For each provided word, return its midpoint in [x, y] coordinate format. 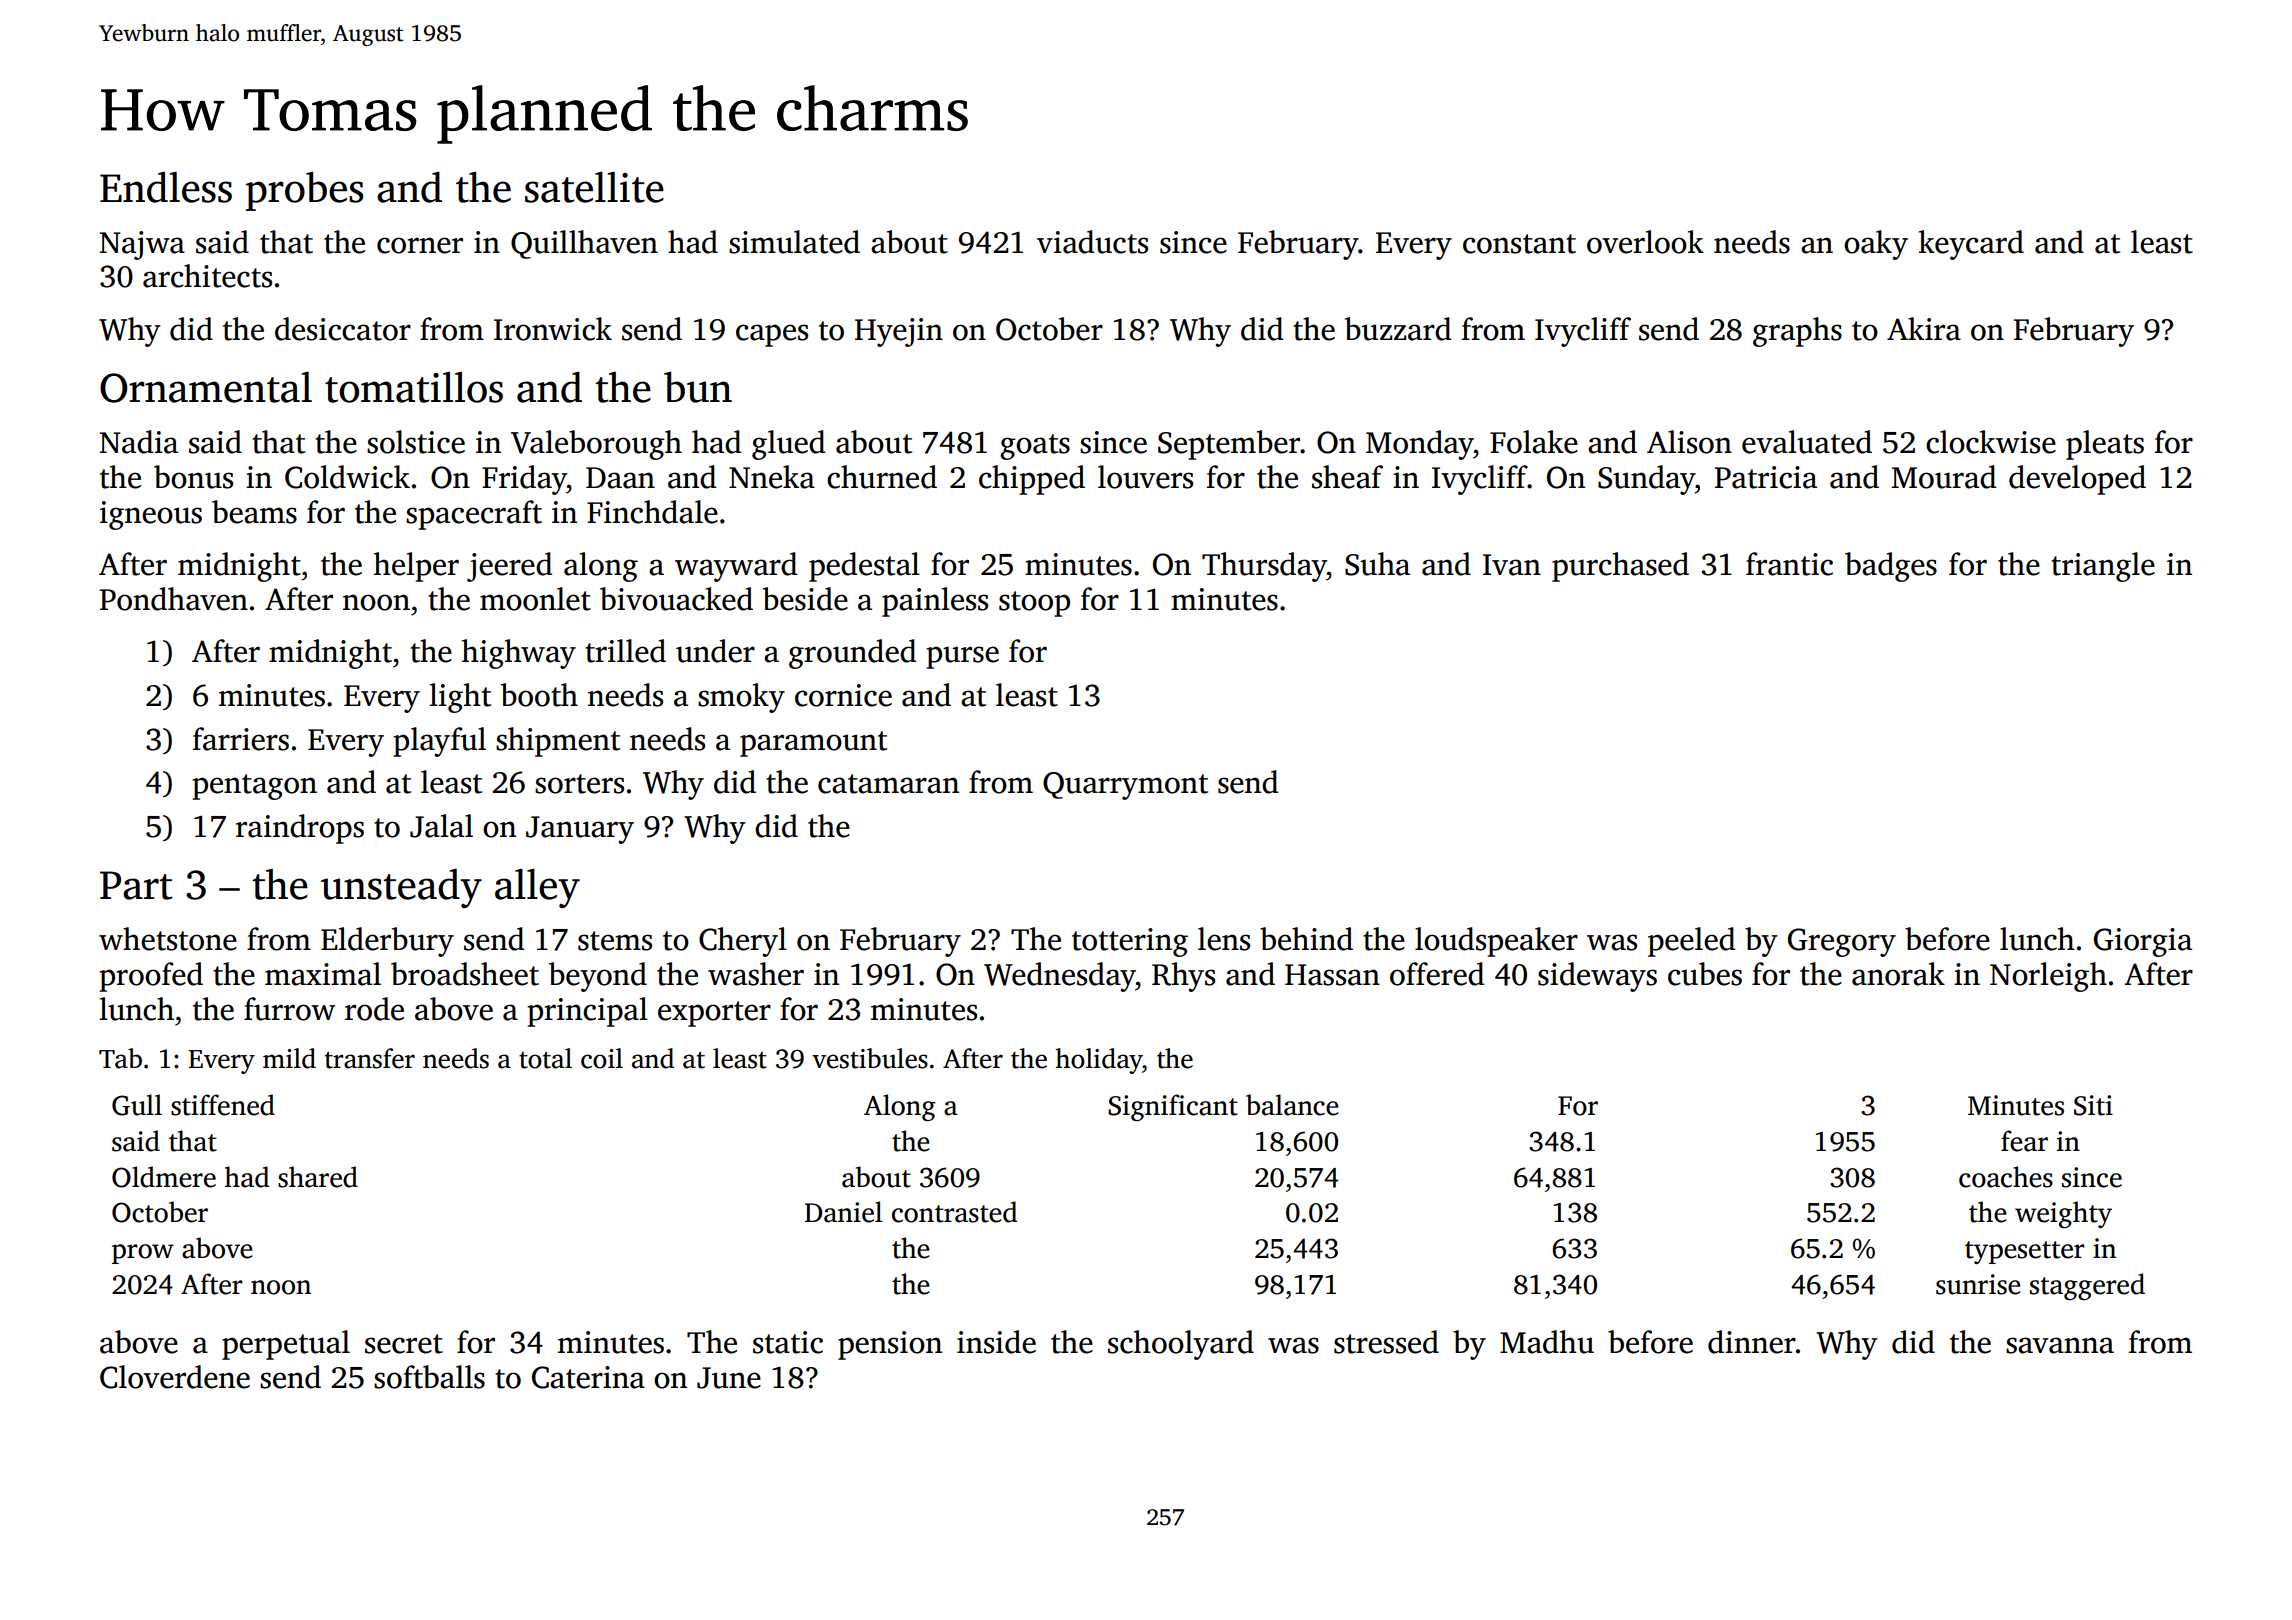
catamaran [888, 784]
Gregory [1842, 942]
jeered [509, 567]
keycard [1971, 245]
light [460, 698]
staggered [2087, 1286]
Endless [166, 187]
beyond [598, 977]
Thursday [1264, 567]
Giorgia [2143, 942]
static [788, 1342]
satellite [594, 187]
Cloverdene [175, 1377]
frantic [1789, 564]
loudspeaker [1496, 942]
